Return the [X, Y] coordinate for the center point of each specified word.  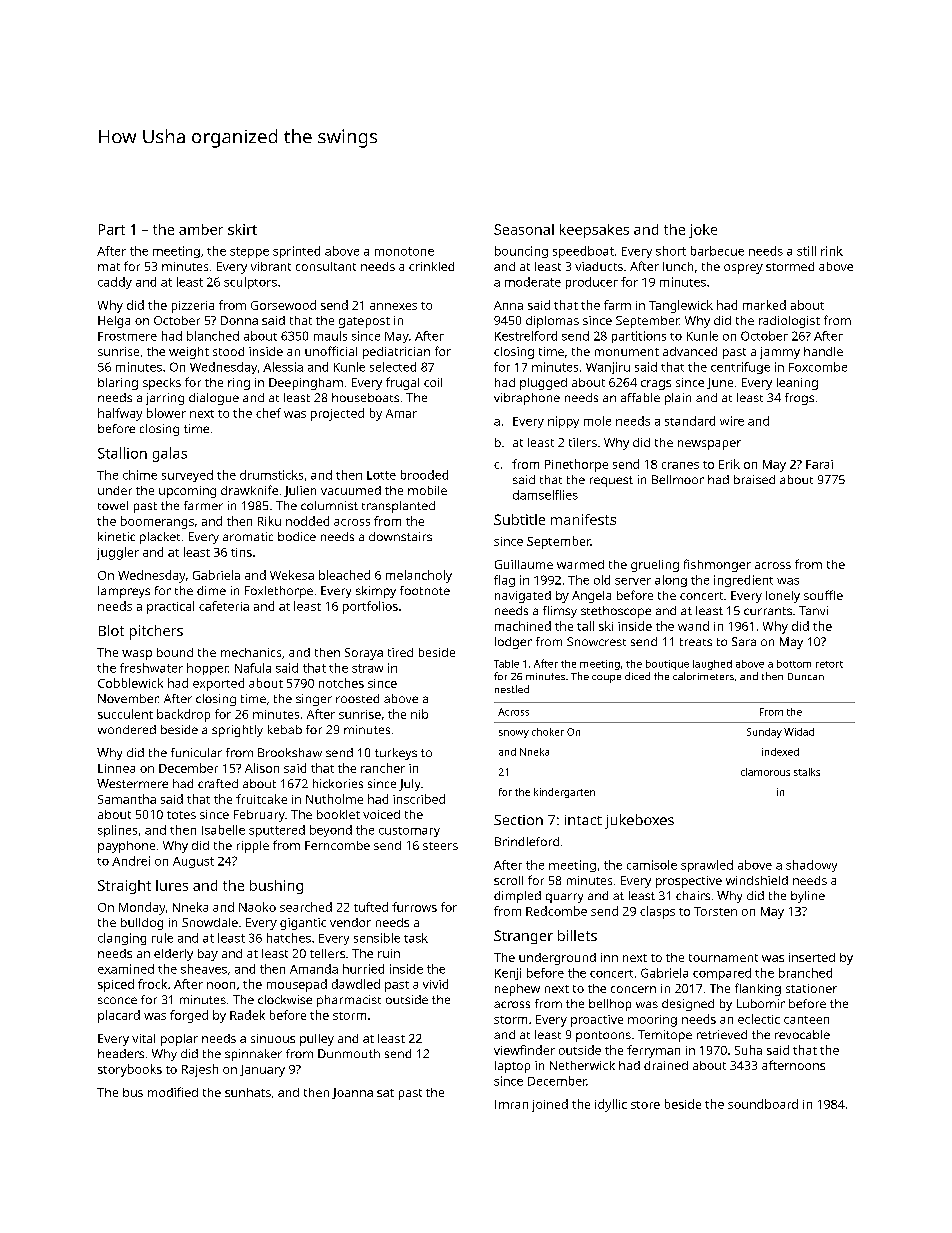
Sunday [764, 733]
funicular [196, 752]
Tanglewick [681, 306]
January [262, 1071]
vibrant [271, 266]
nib [419, 714]
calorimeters [703, 676]
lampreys [124, 592]
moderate [533, 282]
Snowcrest [596, 641]
